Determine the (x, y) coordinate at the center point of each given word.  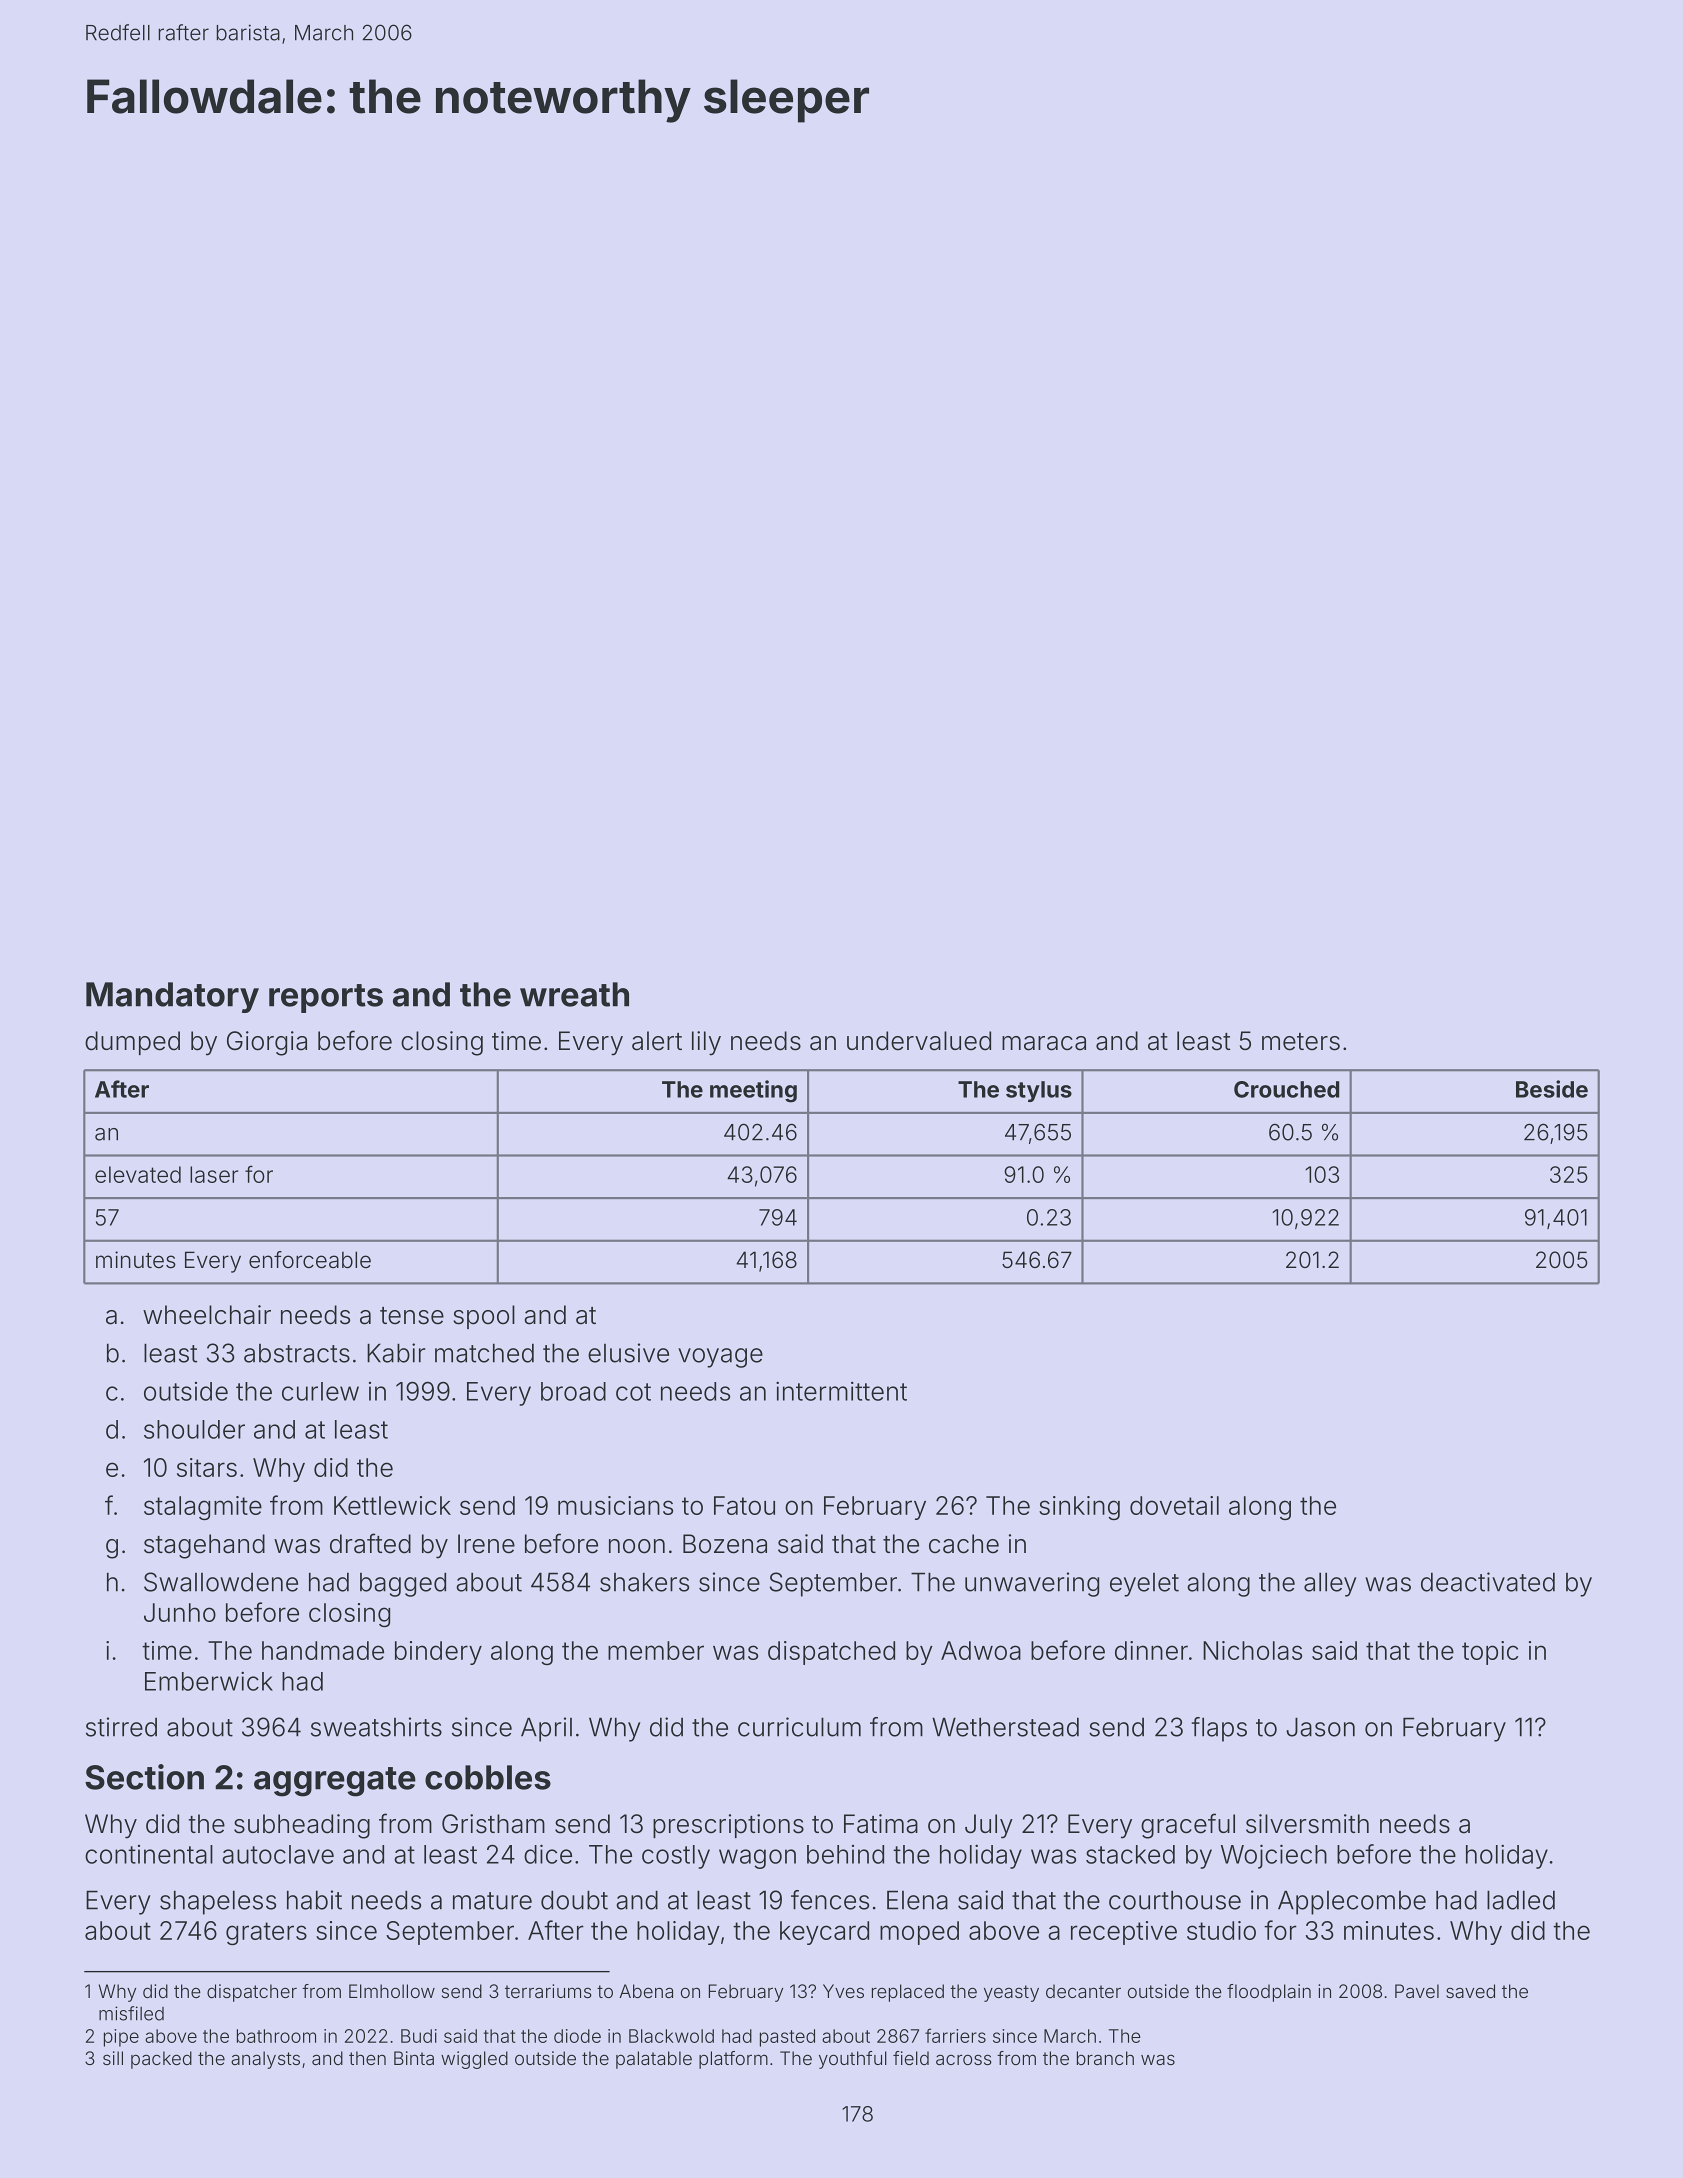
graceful (1188, 1826)
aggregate (335, 1782)
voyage (720, 1358)
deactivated (1488, 1582)
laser (214, 1174)
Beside (1552, 1089)
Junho (180, 1612)
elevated (138, 1174)
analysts (265, 2060)
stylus (1039, 1091)
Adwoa (981, 1650)
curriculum (799, 1727)
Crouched (1286, 1089)
